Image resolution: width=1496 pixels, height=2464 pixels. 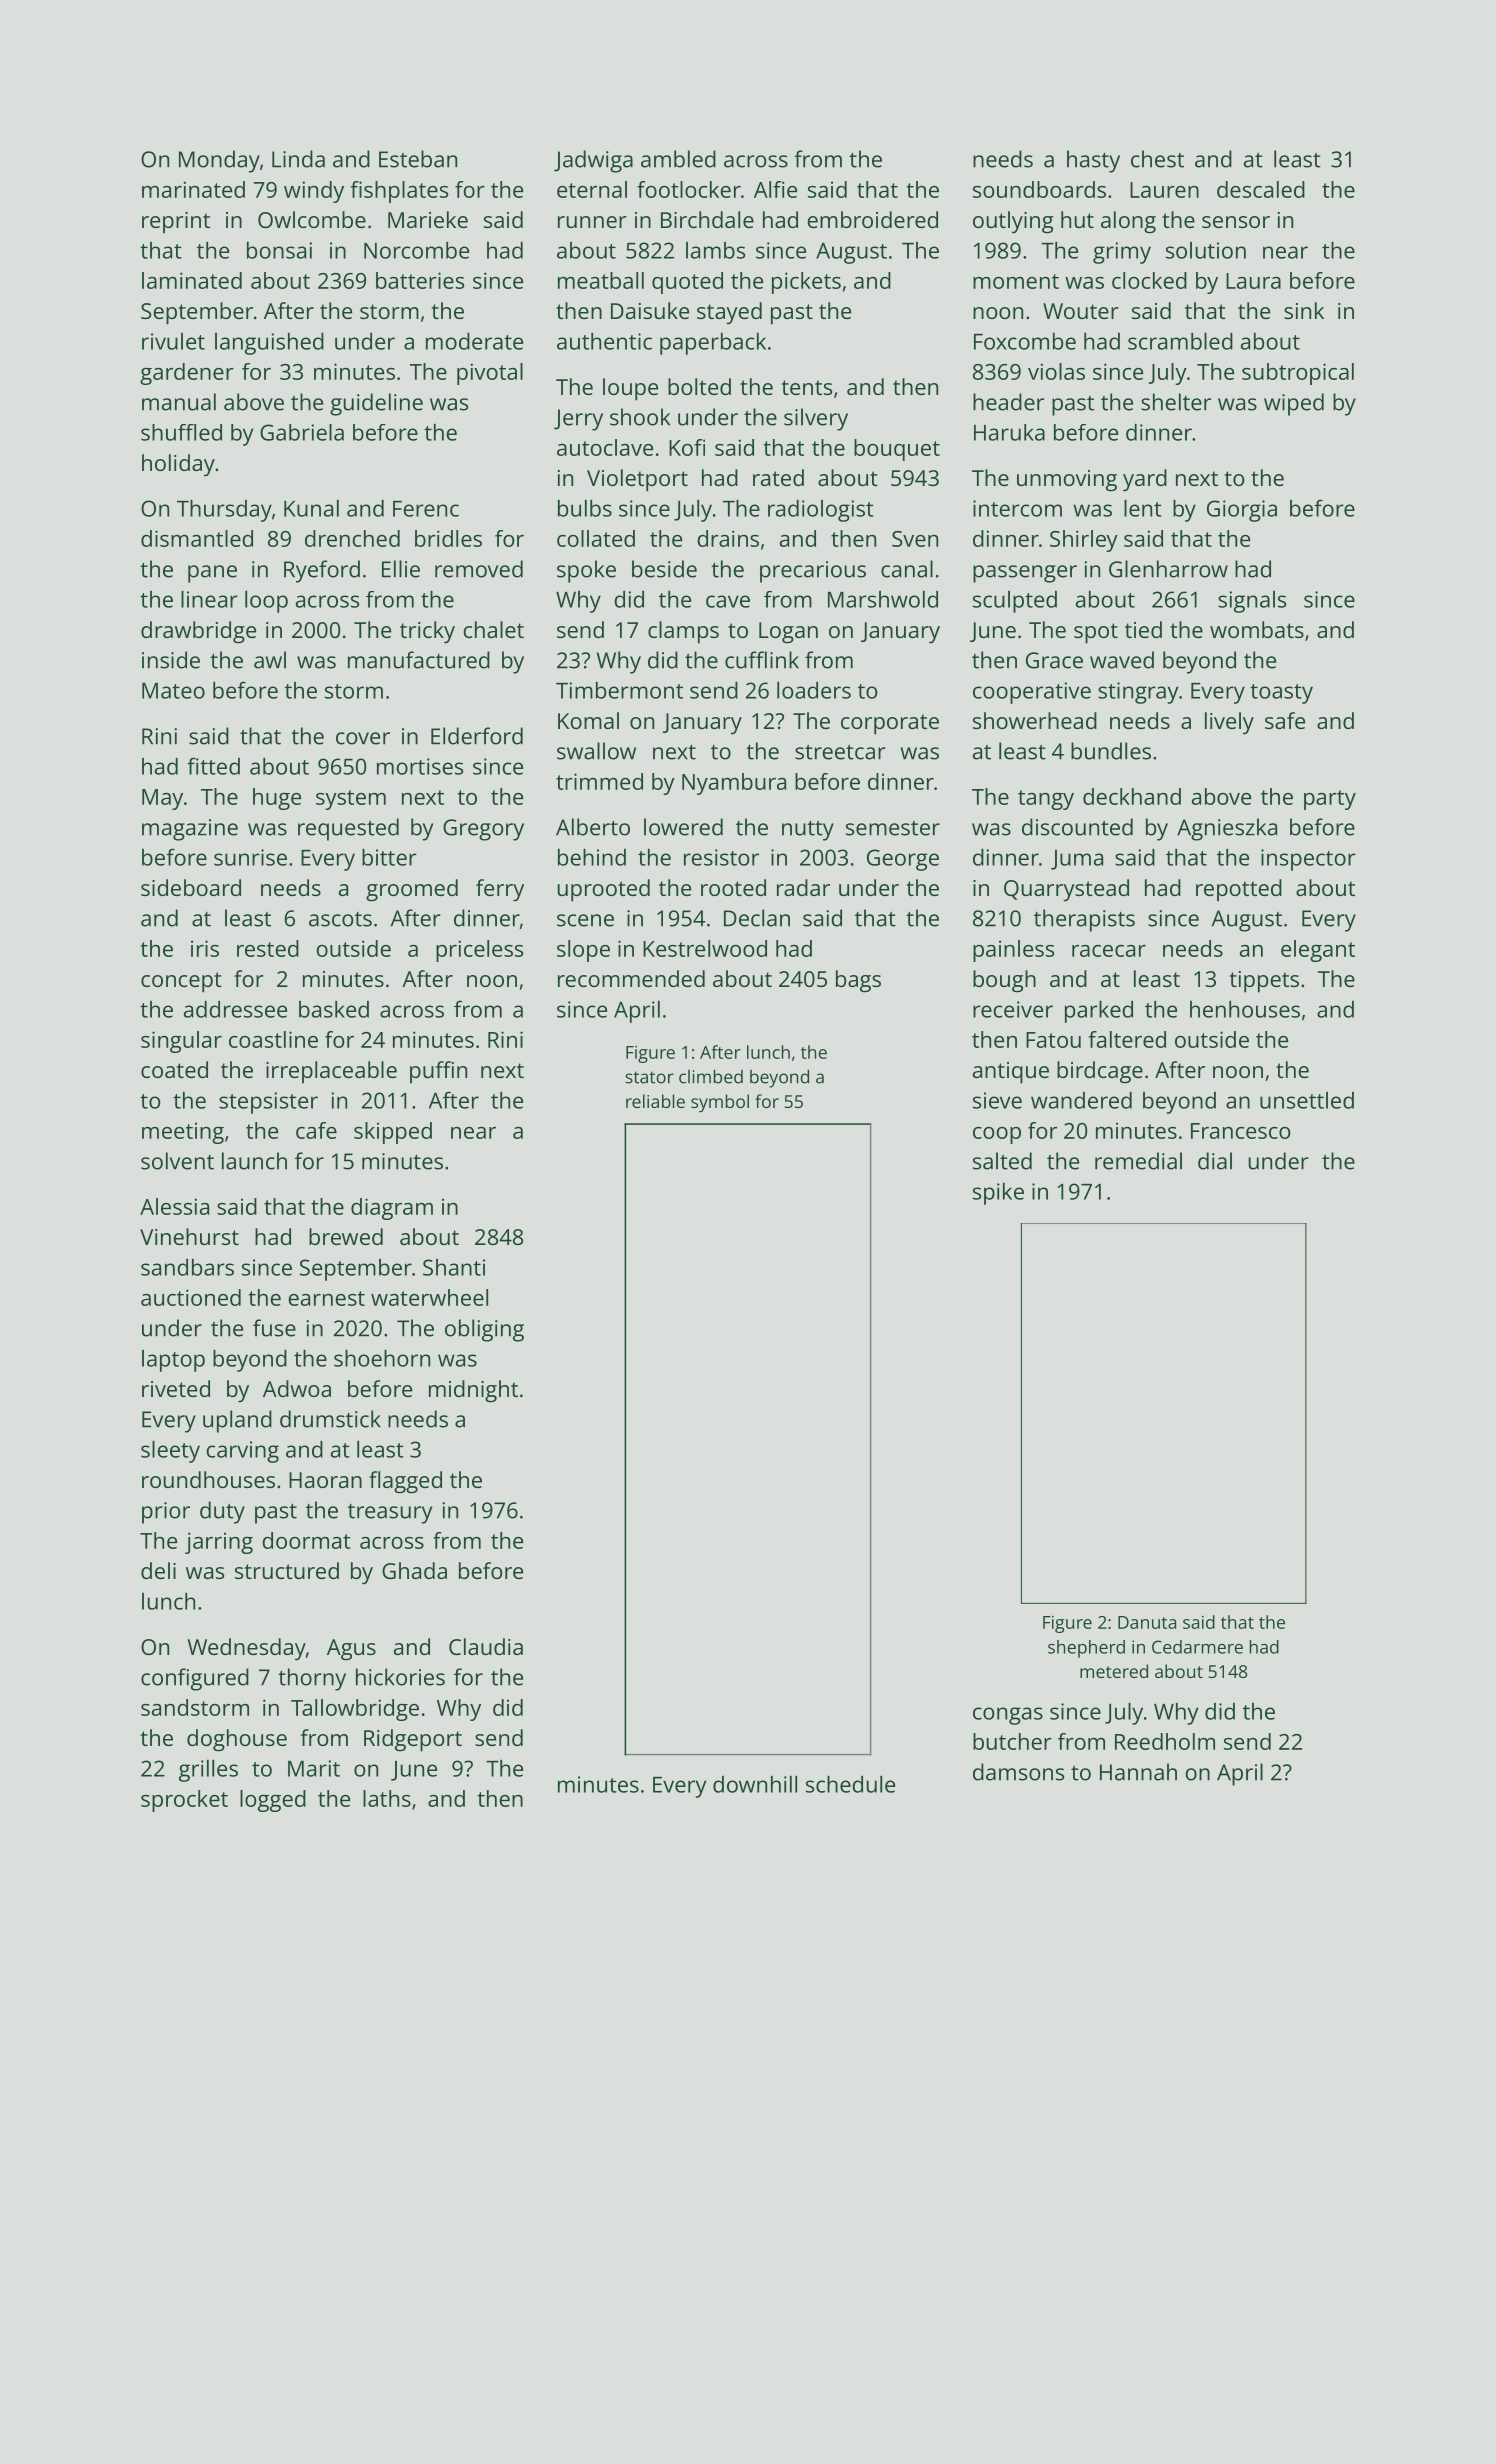 I want to click on Jadwiga, so click(x=593, y=161).
